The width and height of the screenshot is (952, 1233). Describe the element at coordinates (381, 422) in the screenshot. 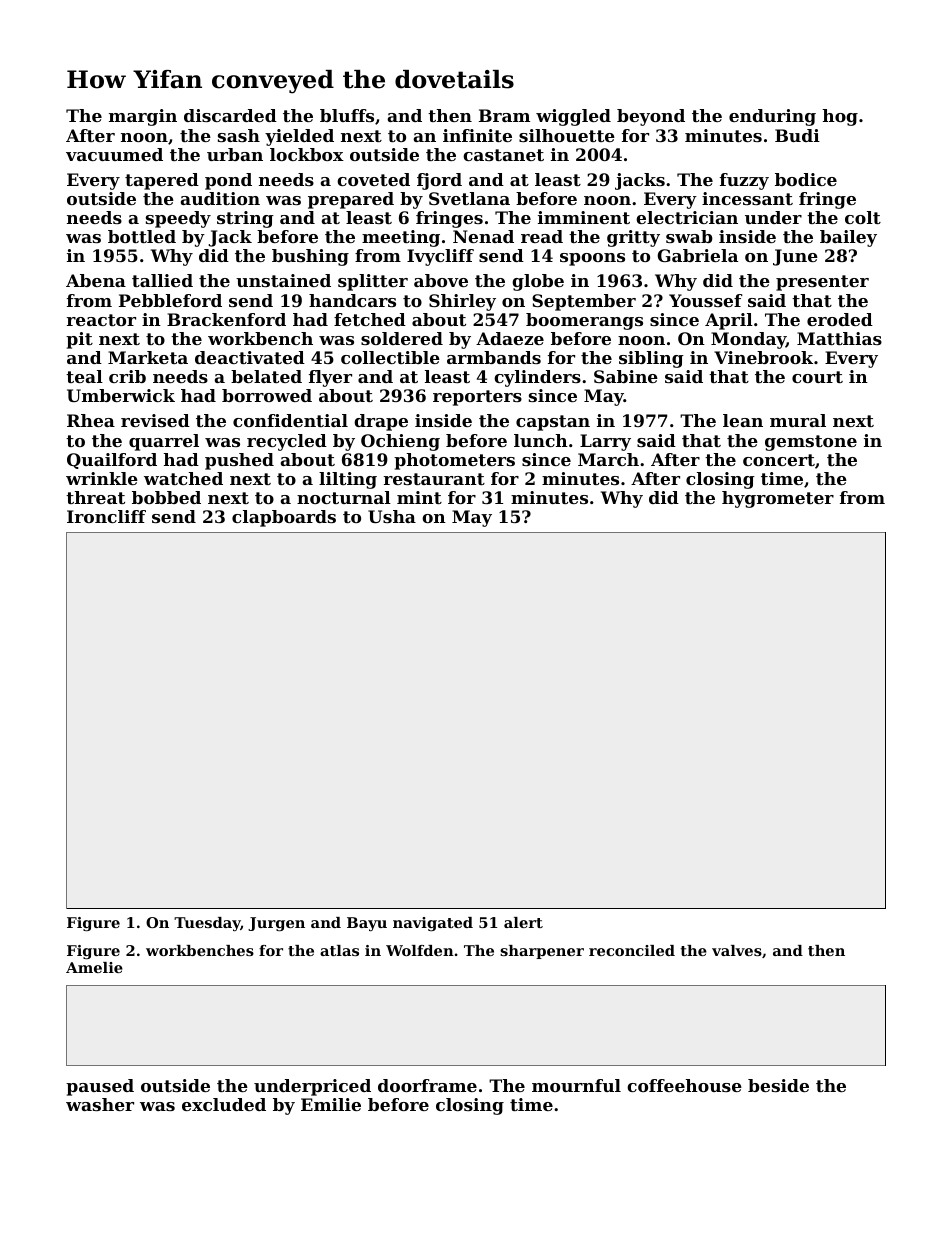

I see `drape` at that location.
